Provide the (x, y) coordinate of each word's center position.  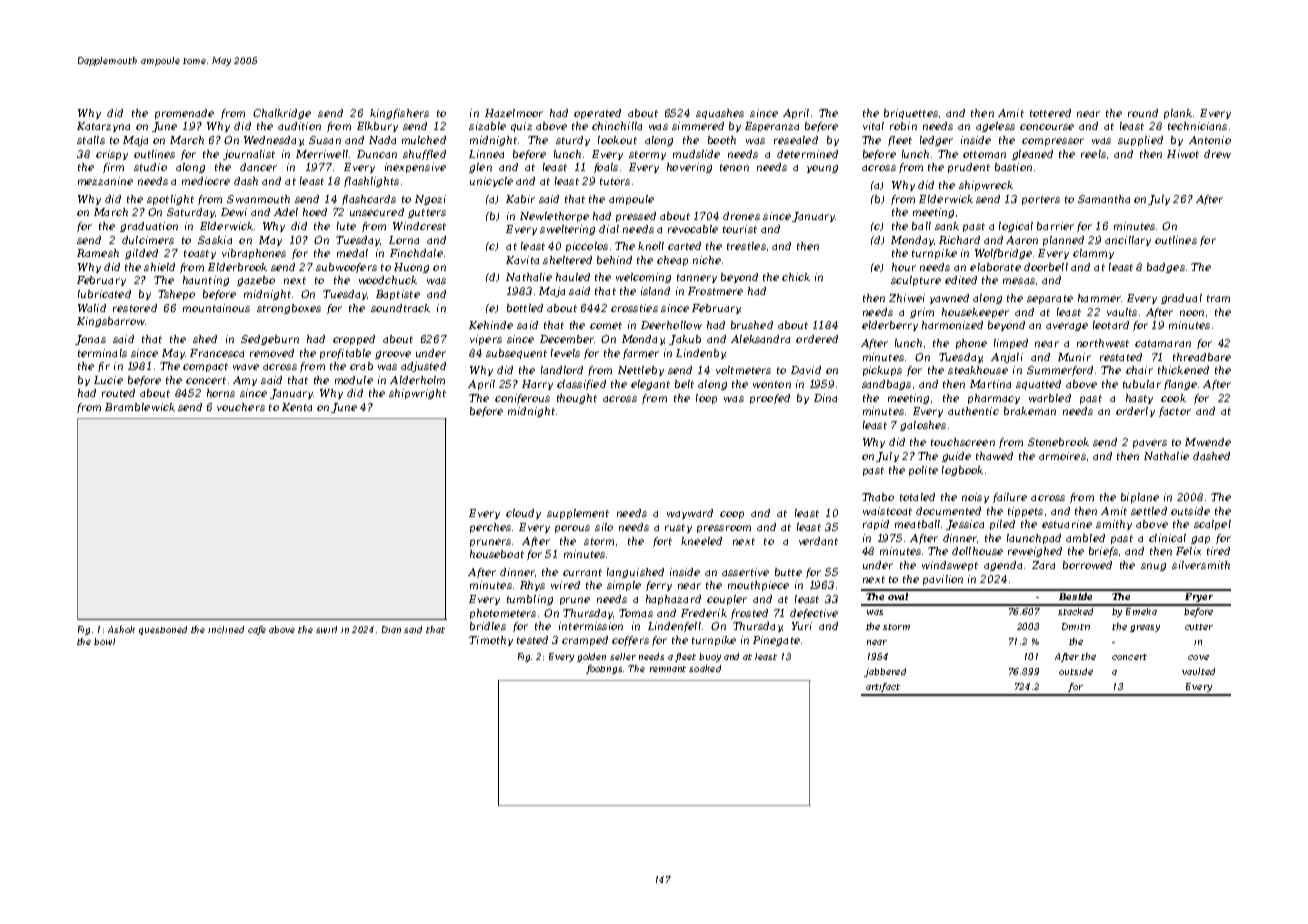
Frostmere (715, 291)
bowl (104, 641)
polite (923, 471)
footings (604, 669)
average (1067, 327)
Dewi (234, 212)
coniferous (522, 399)
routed (118, 393)
